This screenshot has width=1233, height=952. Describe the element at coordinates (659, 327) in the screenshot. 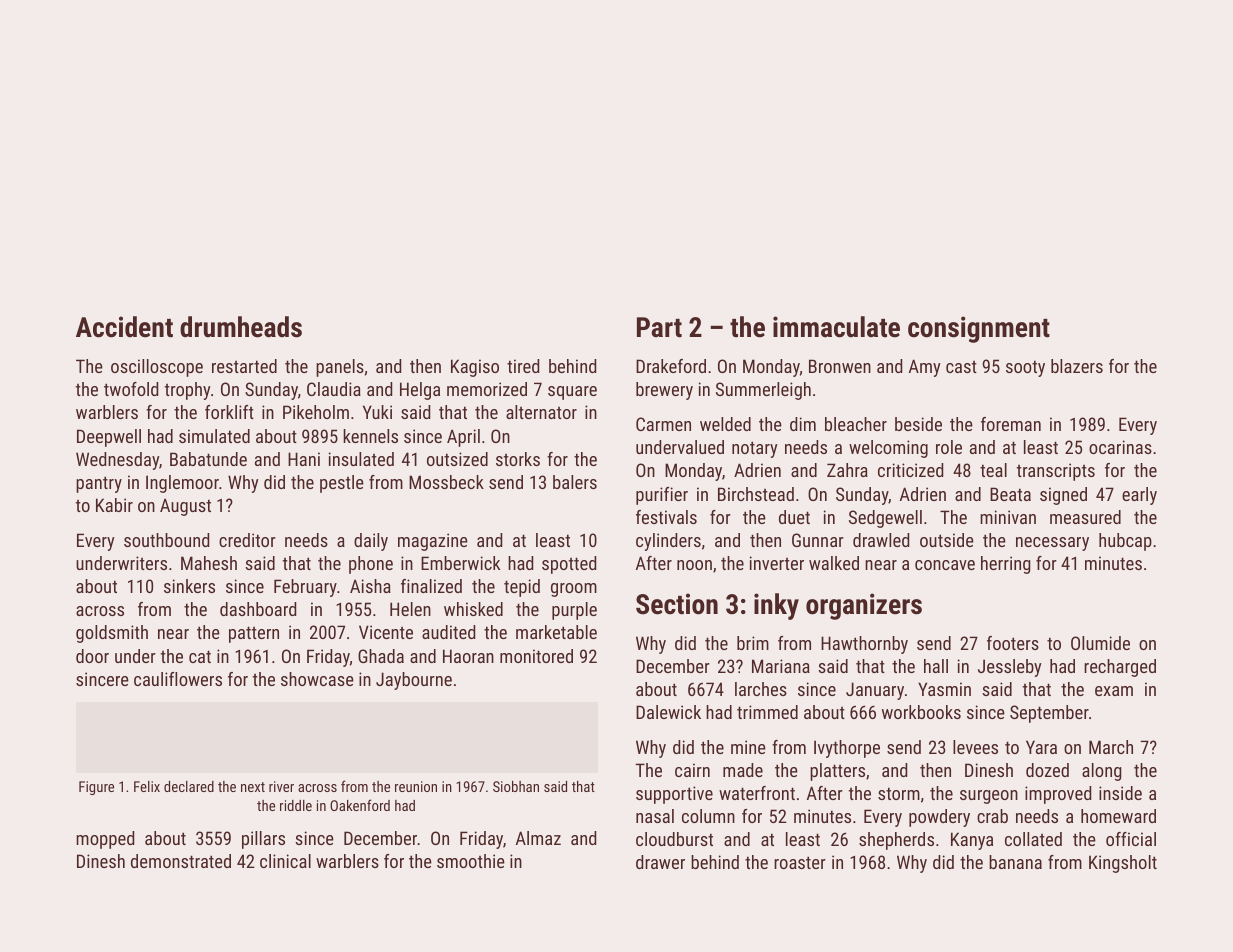

I see `Part` at that location.
